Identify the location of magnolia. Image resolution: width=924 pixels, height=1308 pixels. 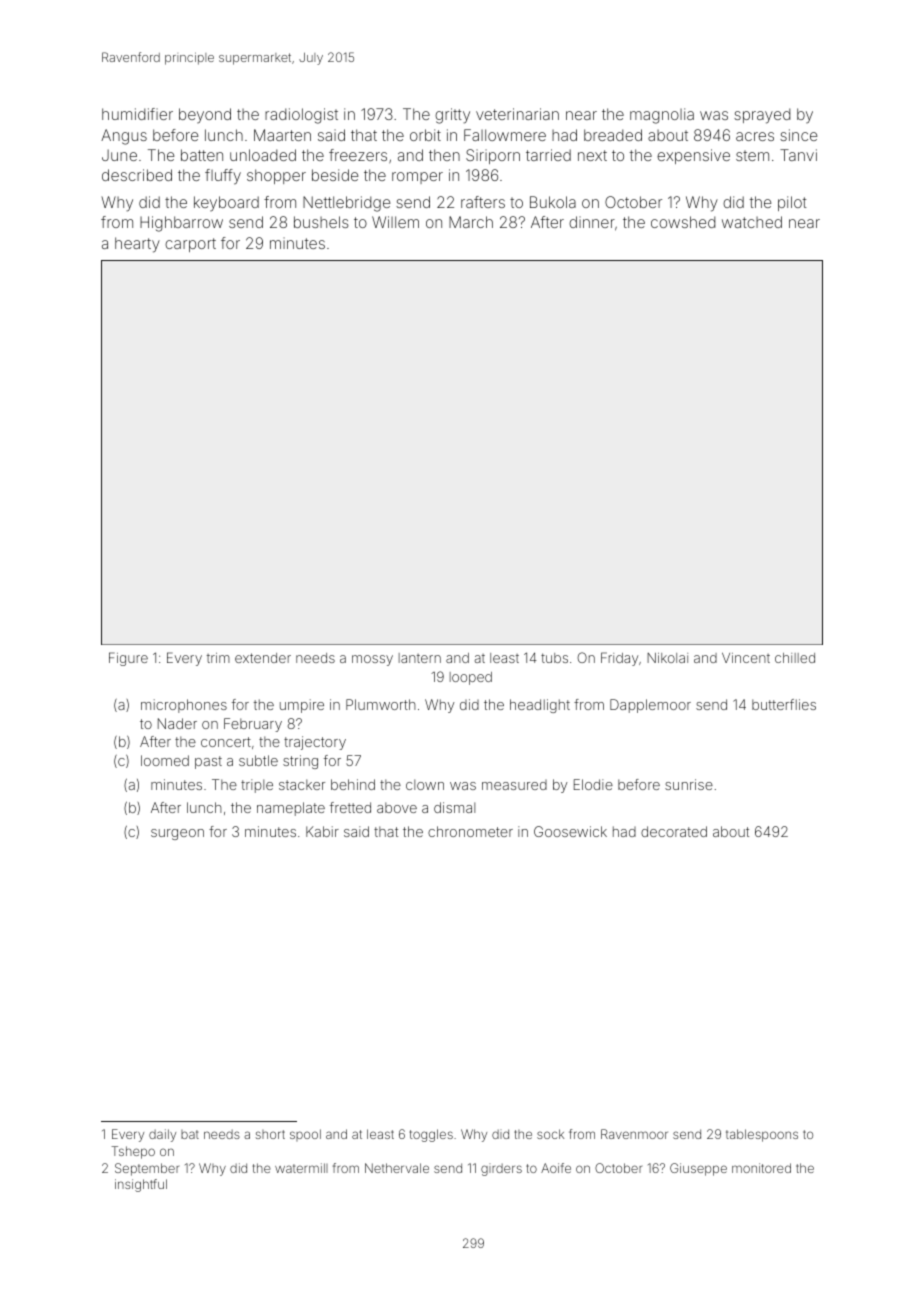
(662, 116).
